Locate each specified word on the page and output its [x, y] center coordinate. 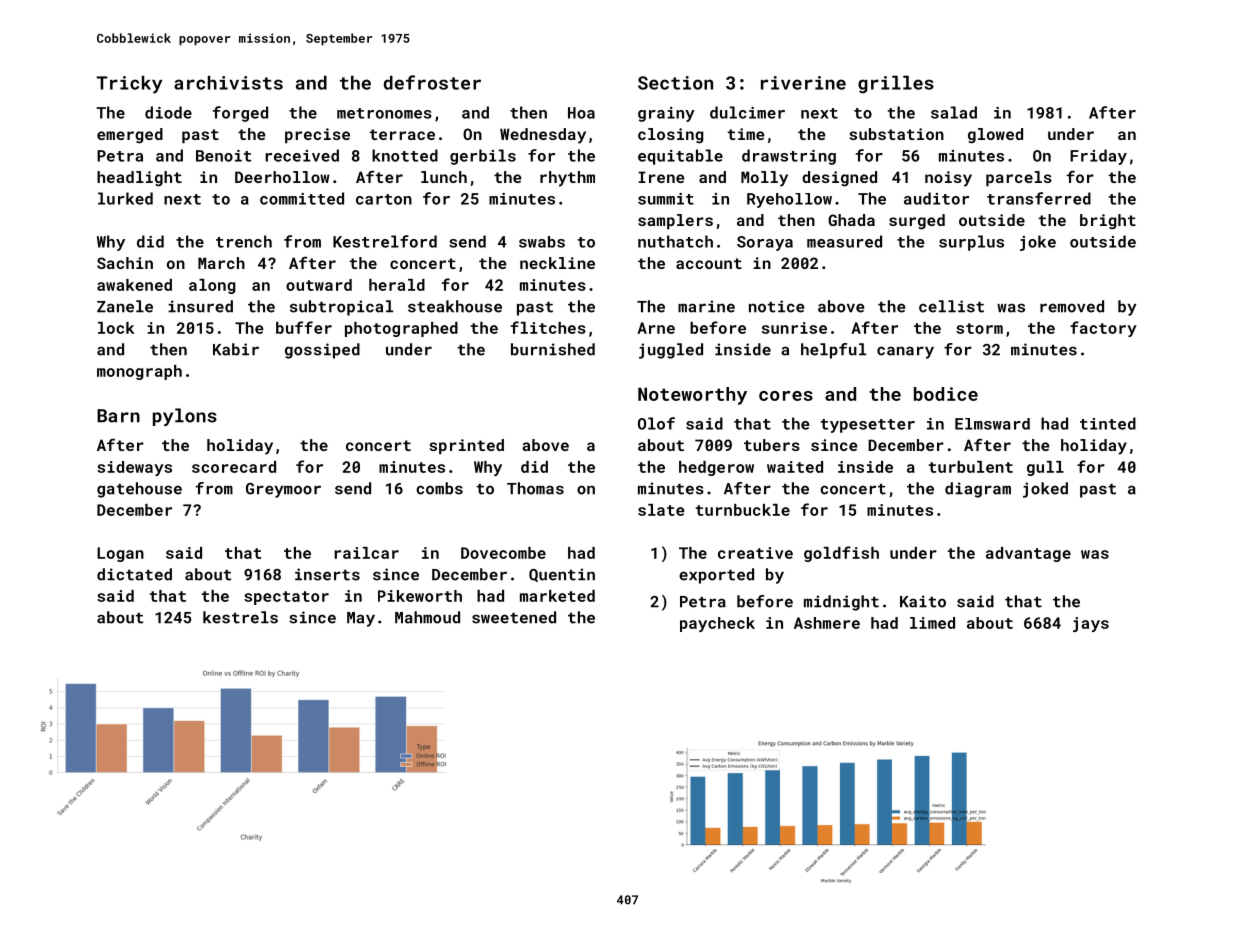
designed [839, 179]
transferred [1039, 198]
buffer [304, 327]
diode [168, 112]
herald [397, 285]
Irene [662, 177]
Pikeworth [420, 596]
